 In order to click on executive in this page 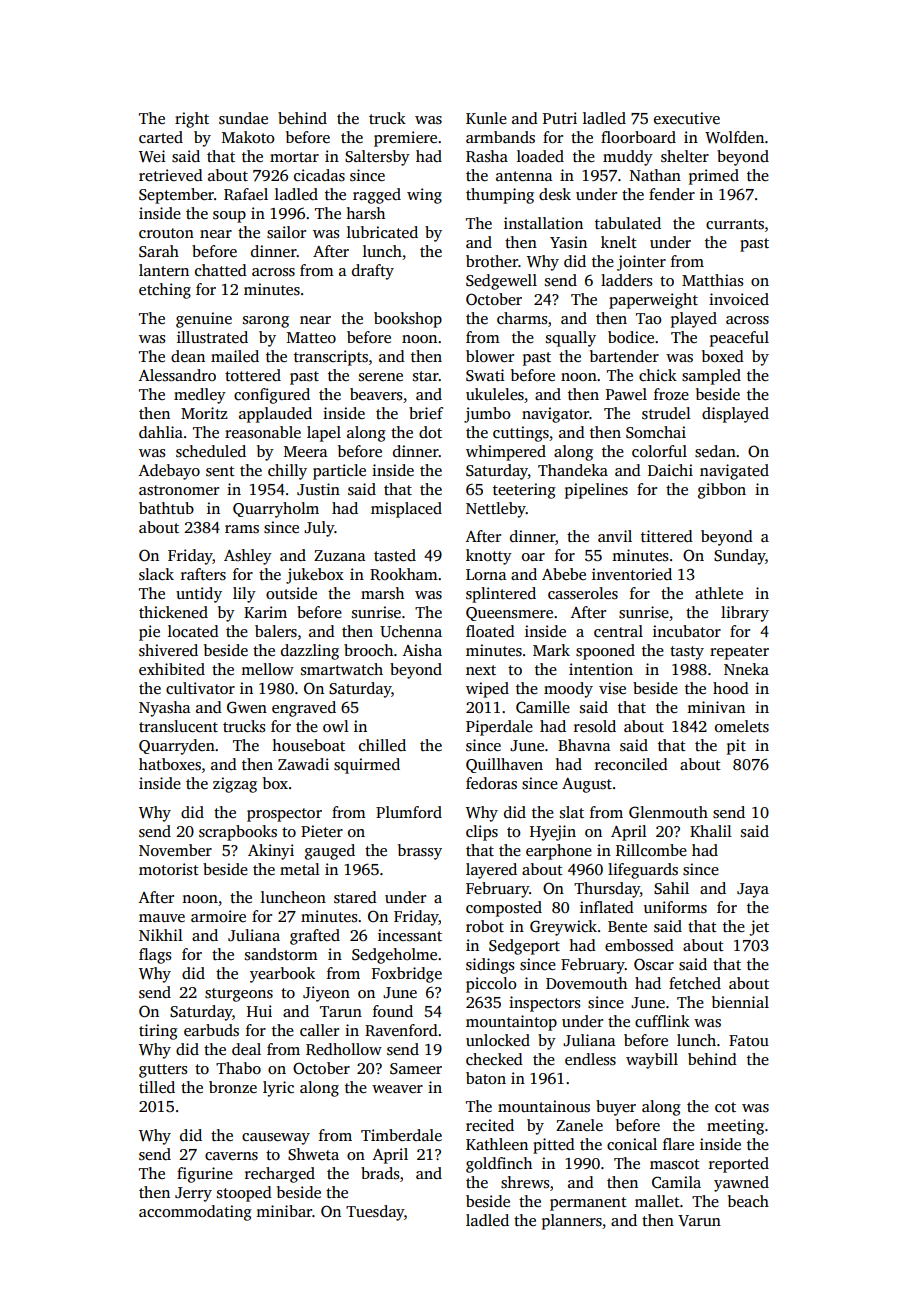, I will do `click(687, 118)`.
